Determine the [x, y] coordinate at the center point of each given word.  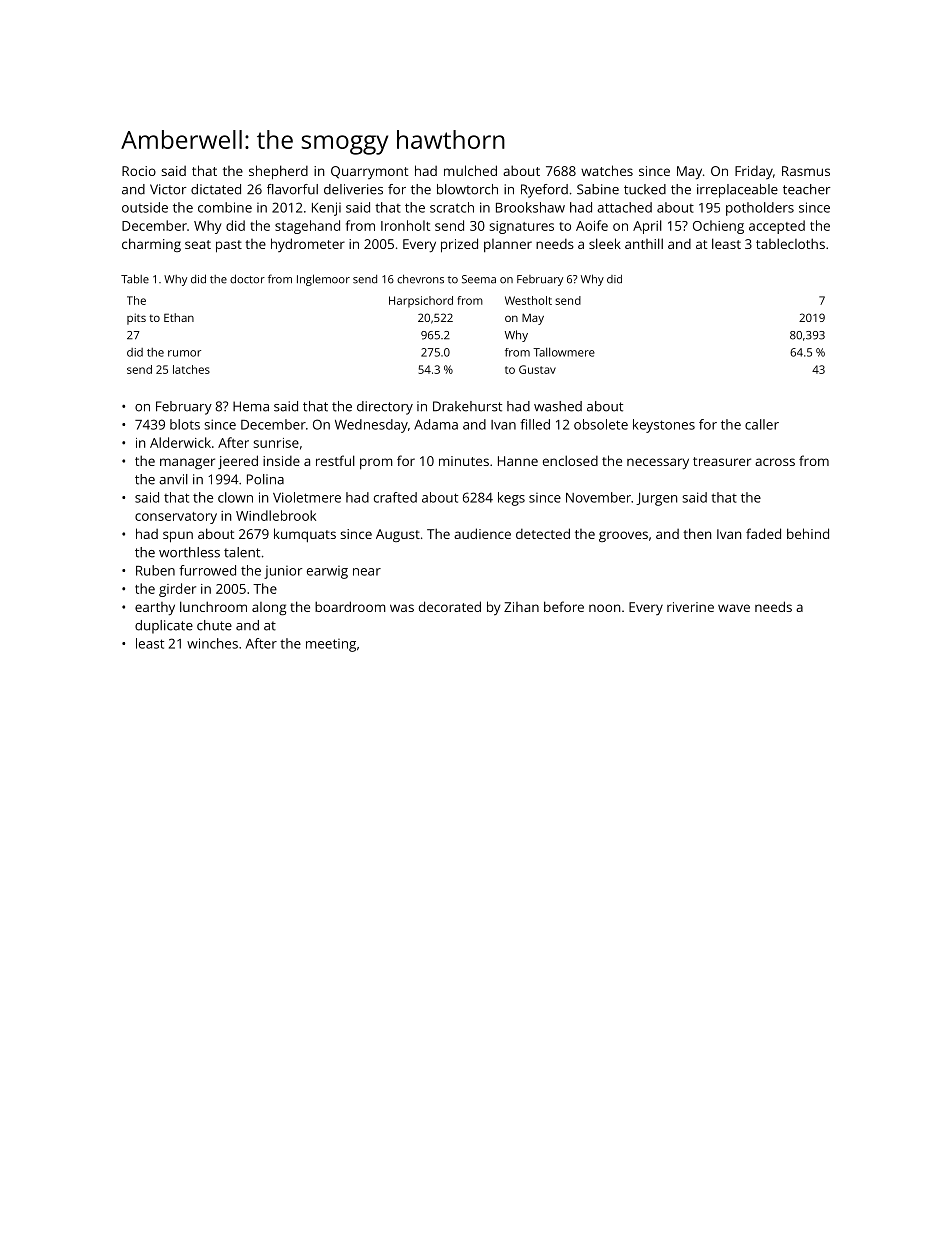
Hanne [518, 461]
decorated [450, 606]
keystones [664, 426]
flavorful [292, 189]
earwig [327, 572]
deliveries [353, 189]
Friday [754, 172]
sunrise [276, 443]
